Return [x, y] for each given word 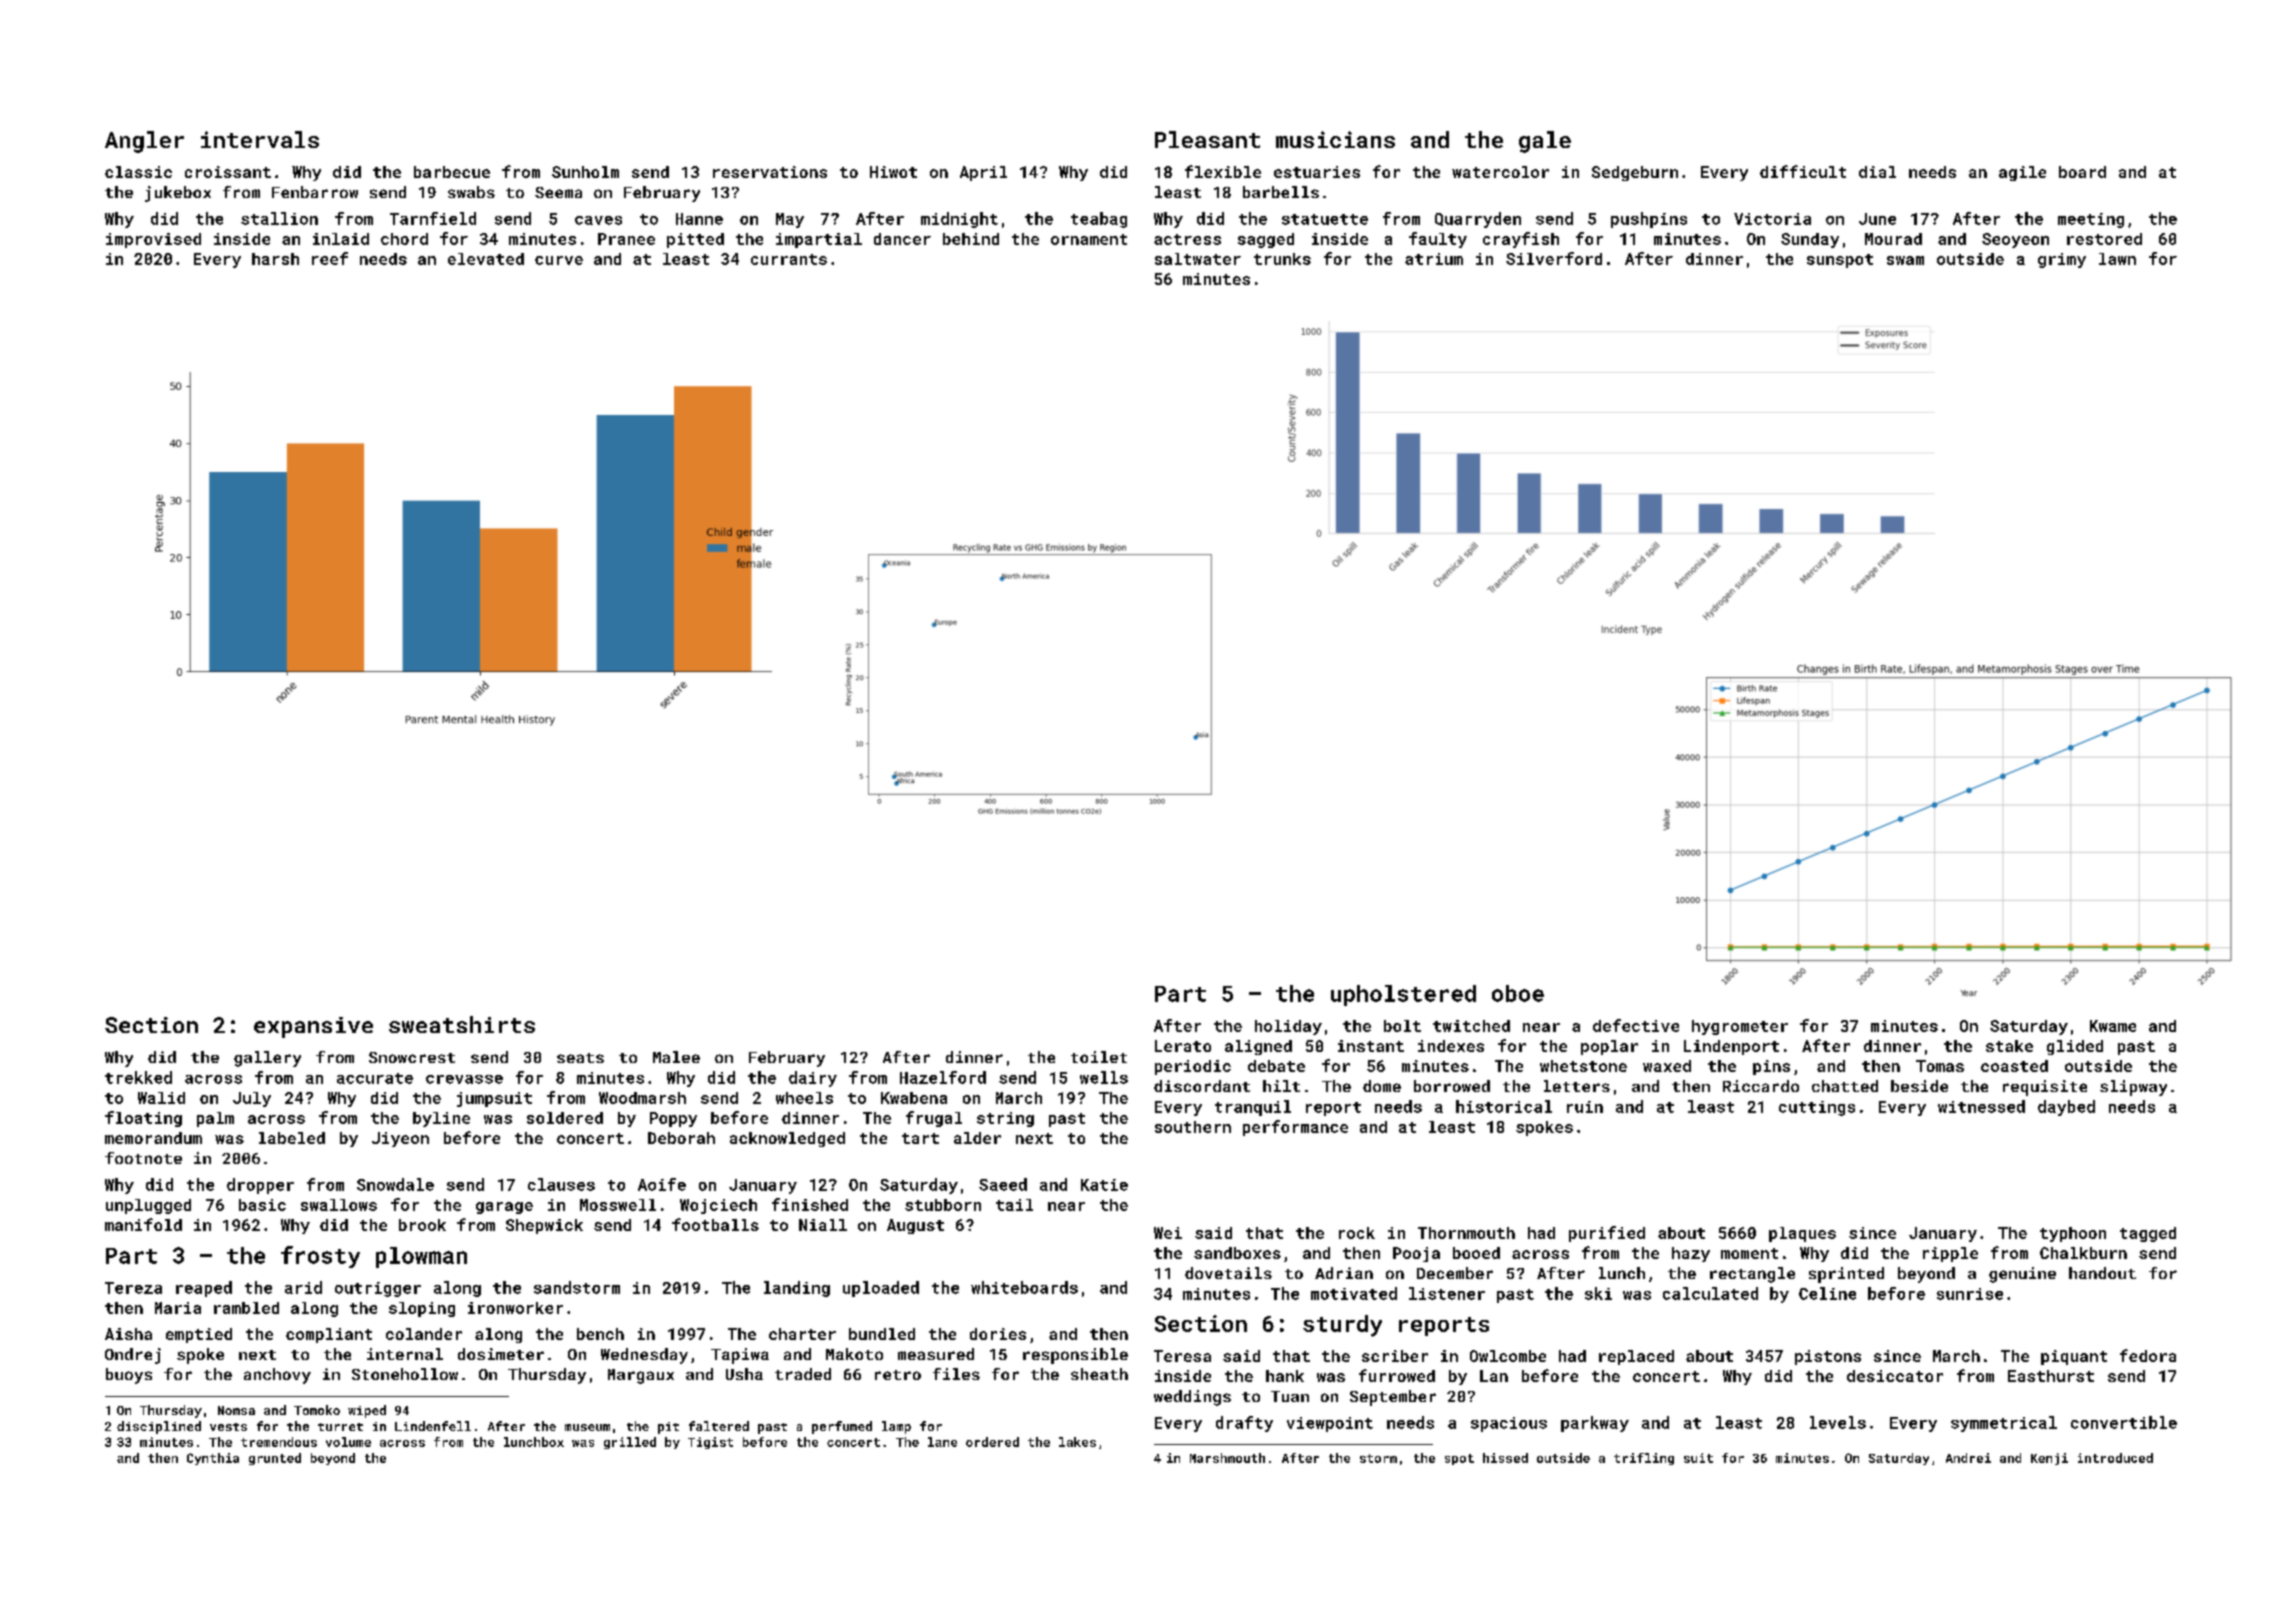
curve [559, 260]
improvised [153, 240]
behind [971, 239]
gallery [267, 1059]
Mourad [1893, 239]
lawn [2117, 259]
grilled [630, 1443]
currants [789, 259]
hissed [1505, 1458]
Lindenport [1731, 1047]
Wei [1168, 1233]
